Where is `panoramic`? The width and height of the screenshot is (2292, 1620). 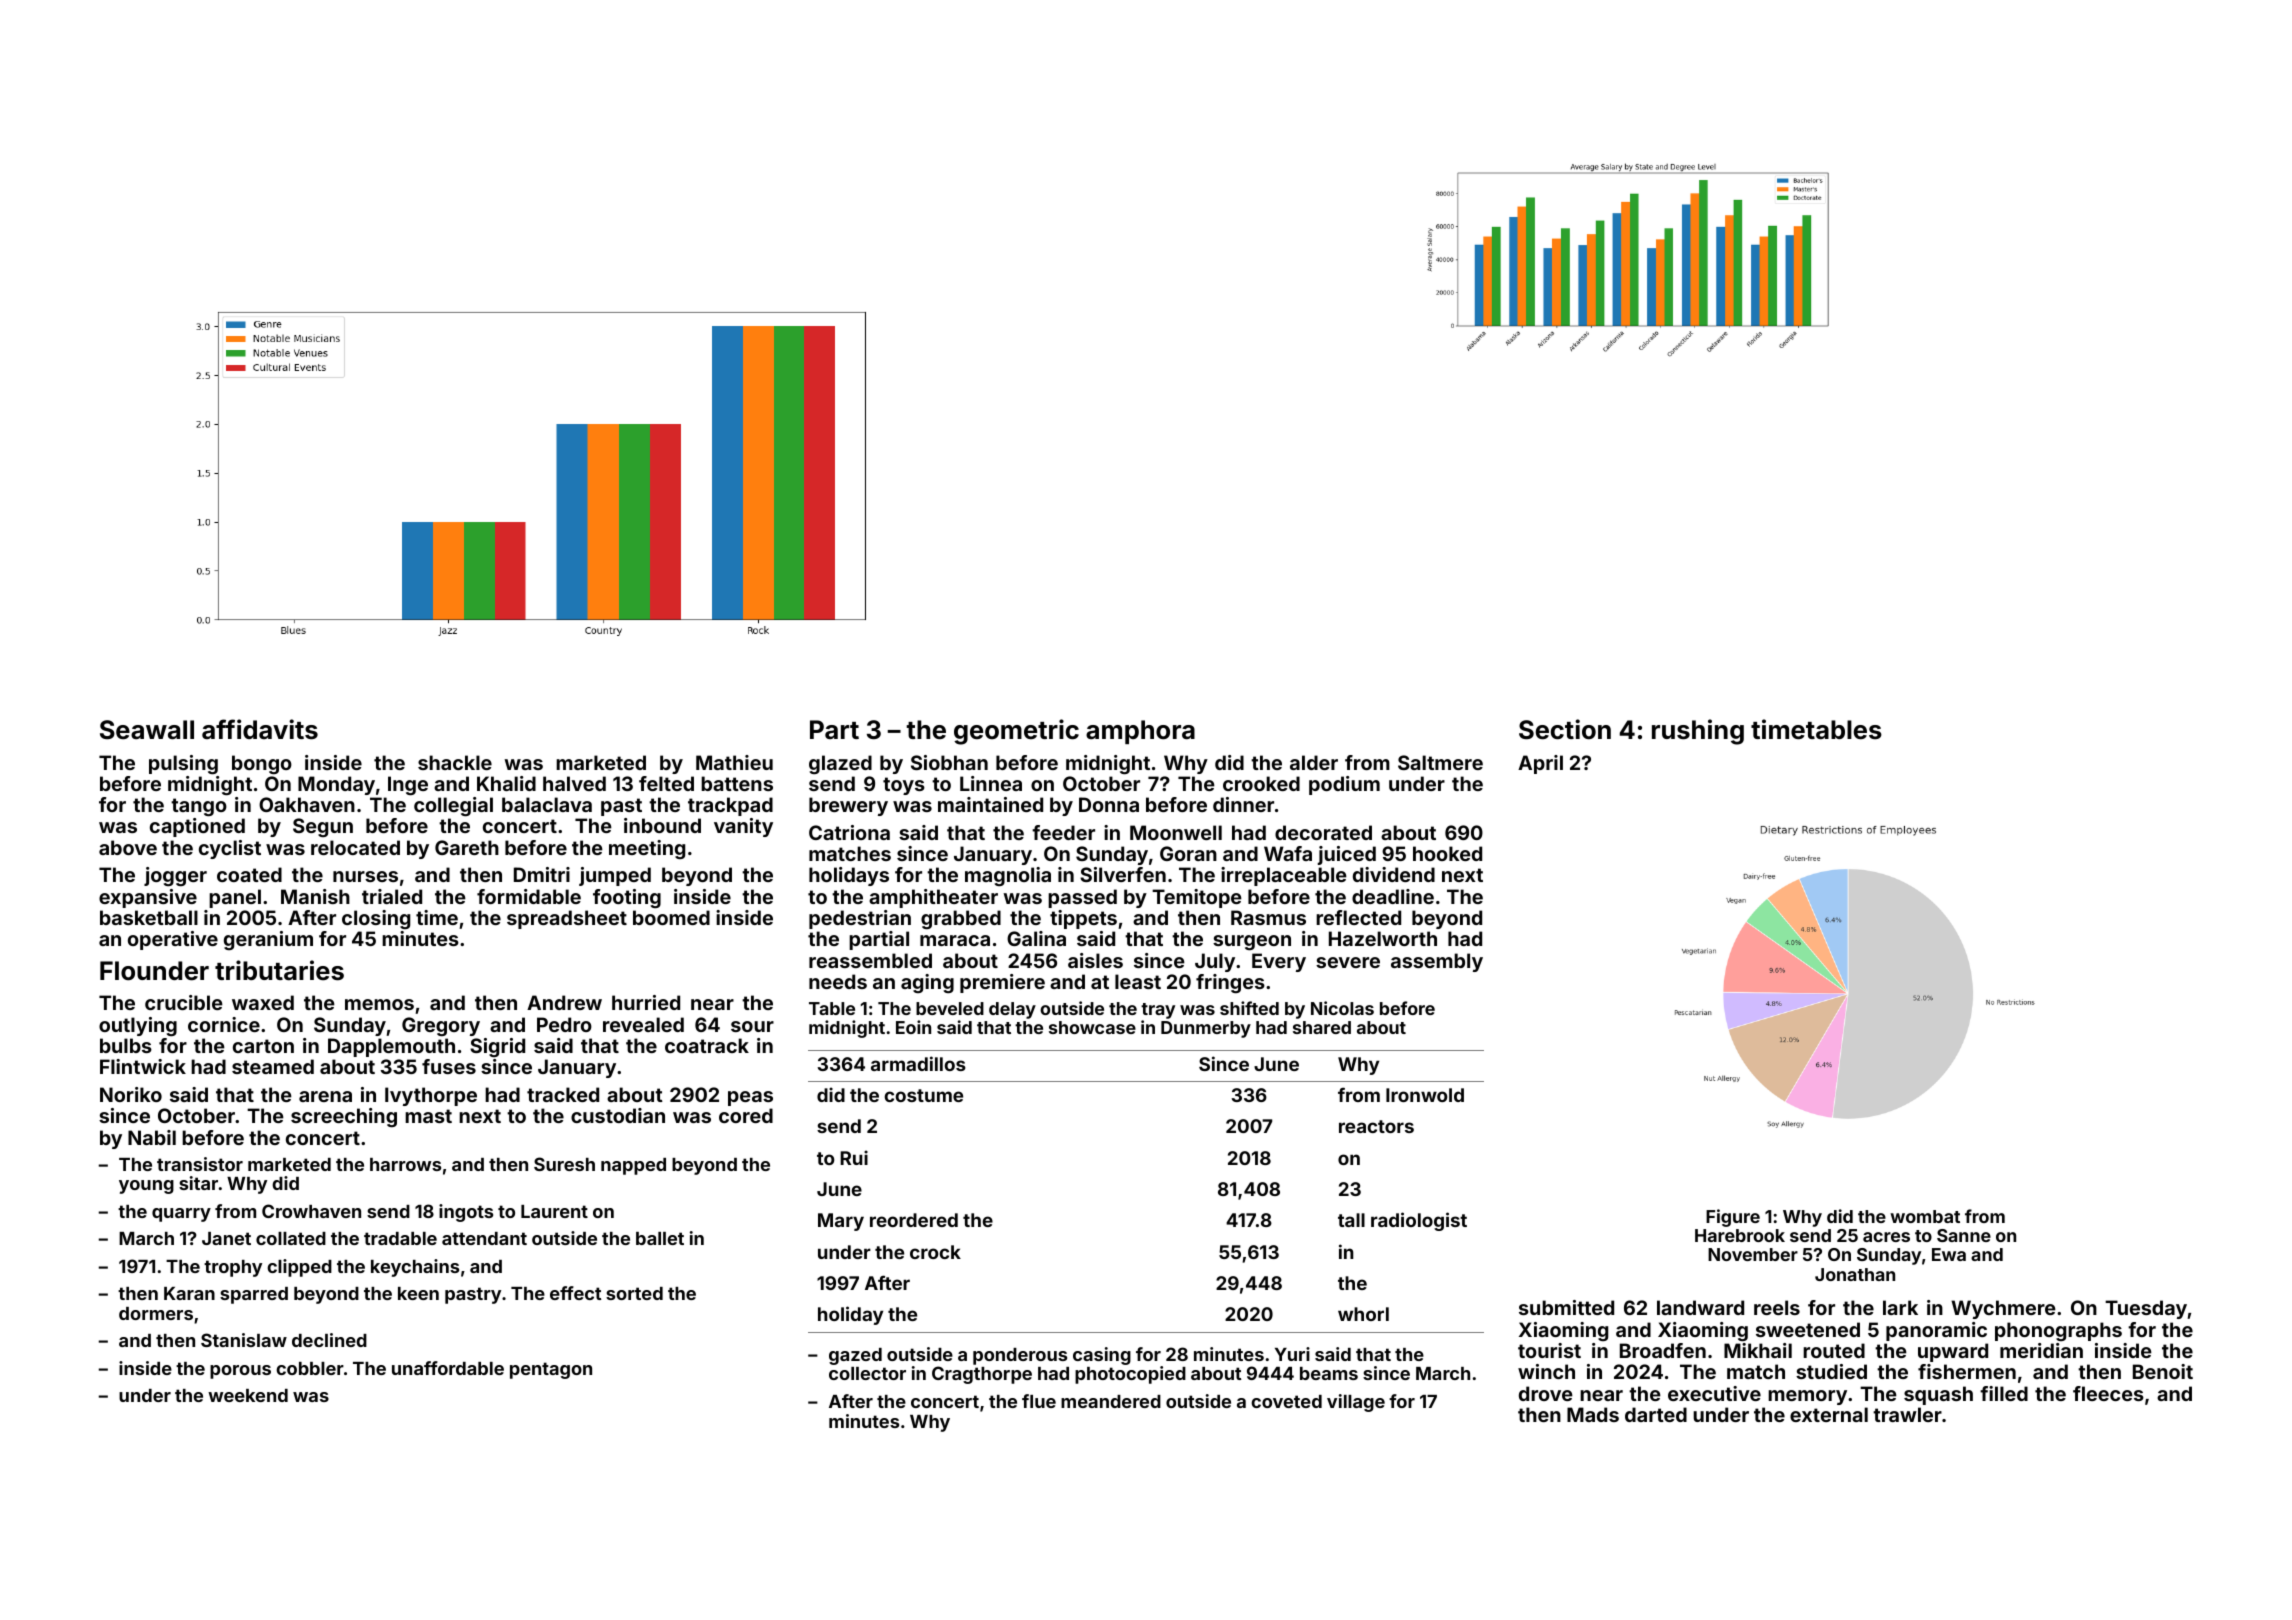 panoramic is located at coordinates (1936, 1331).
